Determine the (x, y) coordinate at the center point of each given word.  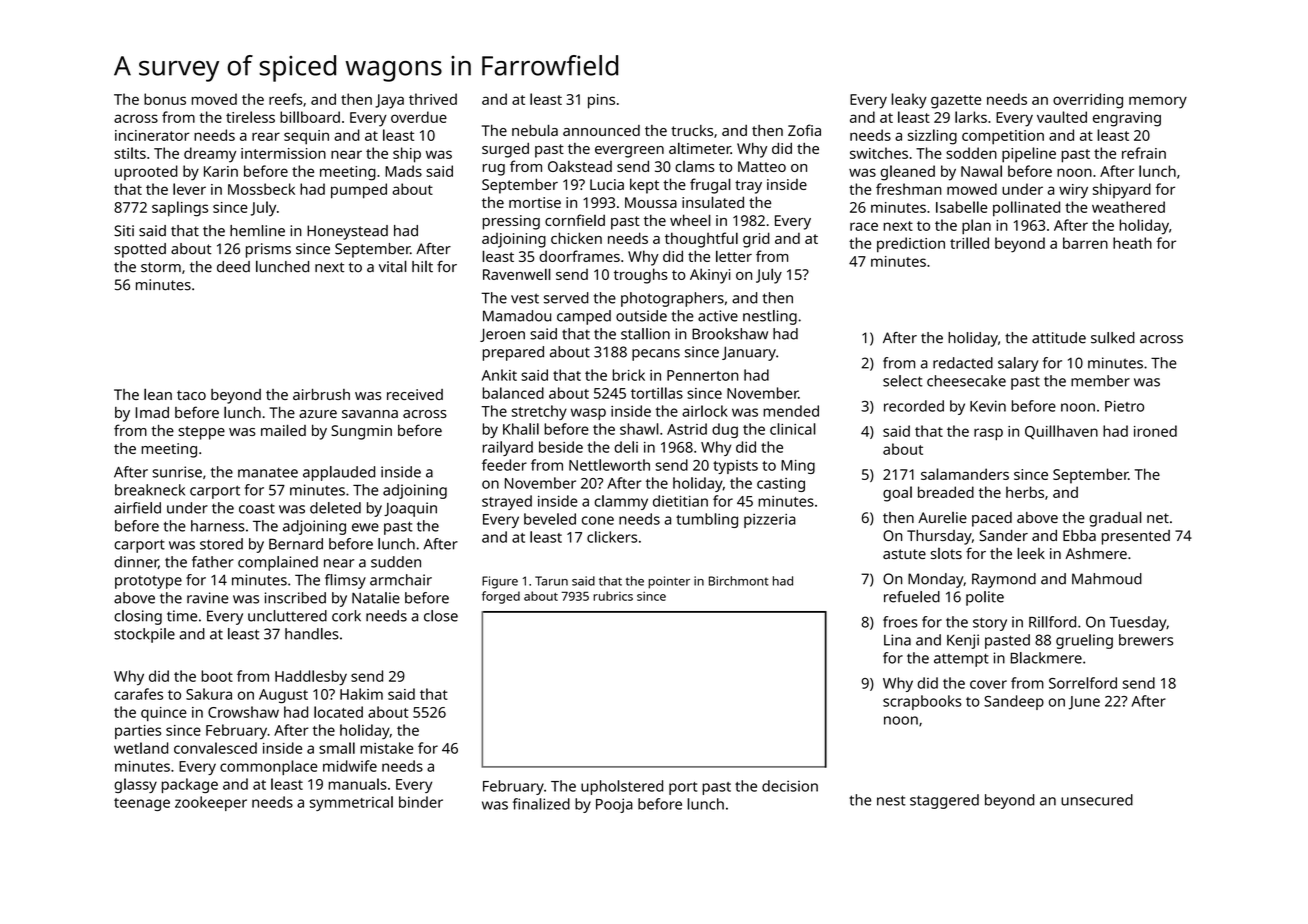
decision (790, 786)
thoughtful (701, 240)
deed (233, 267)
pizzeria (770, 521)
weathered (1128, 207)
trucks (692, 130)
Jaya (389, 101)
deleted (335, 508)
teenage (142, 804)
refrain (1144, 153)
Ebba (1079, 535)
